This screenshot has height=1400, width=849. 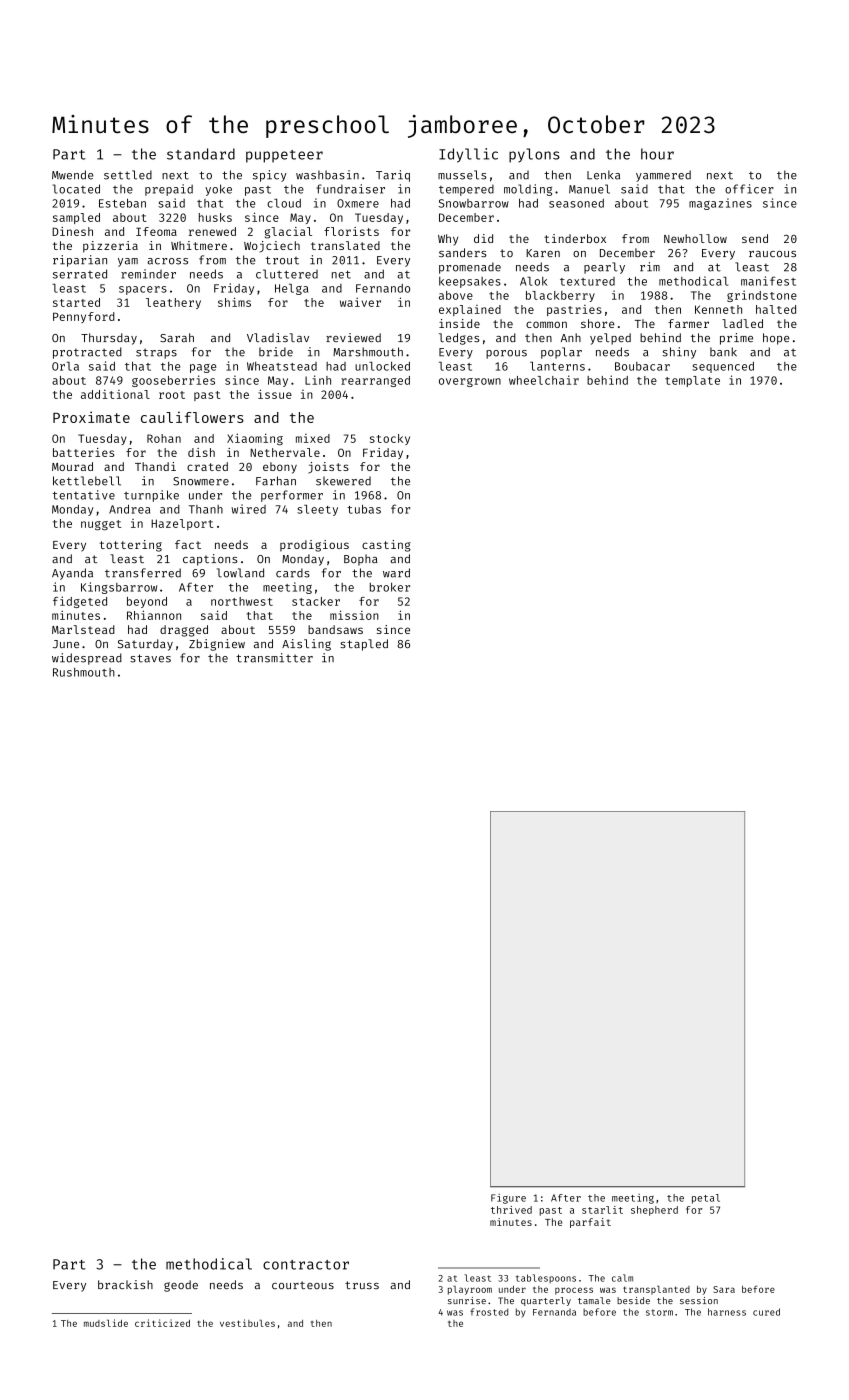 What do you see at coordinates (468, 155) in the screenshot?
I see `Idyllic` at bounding box center [468, 155].
